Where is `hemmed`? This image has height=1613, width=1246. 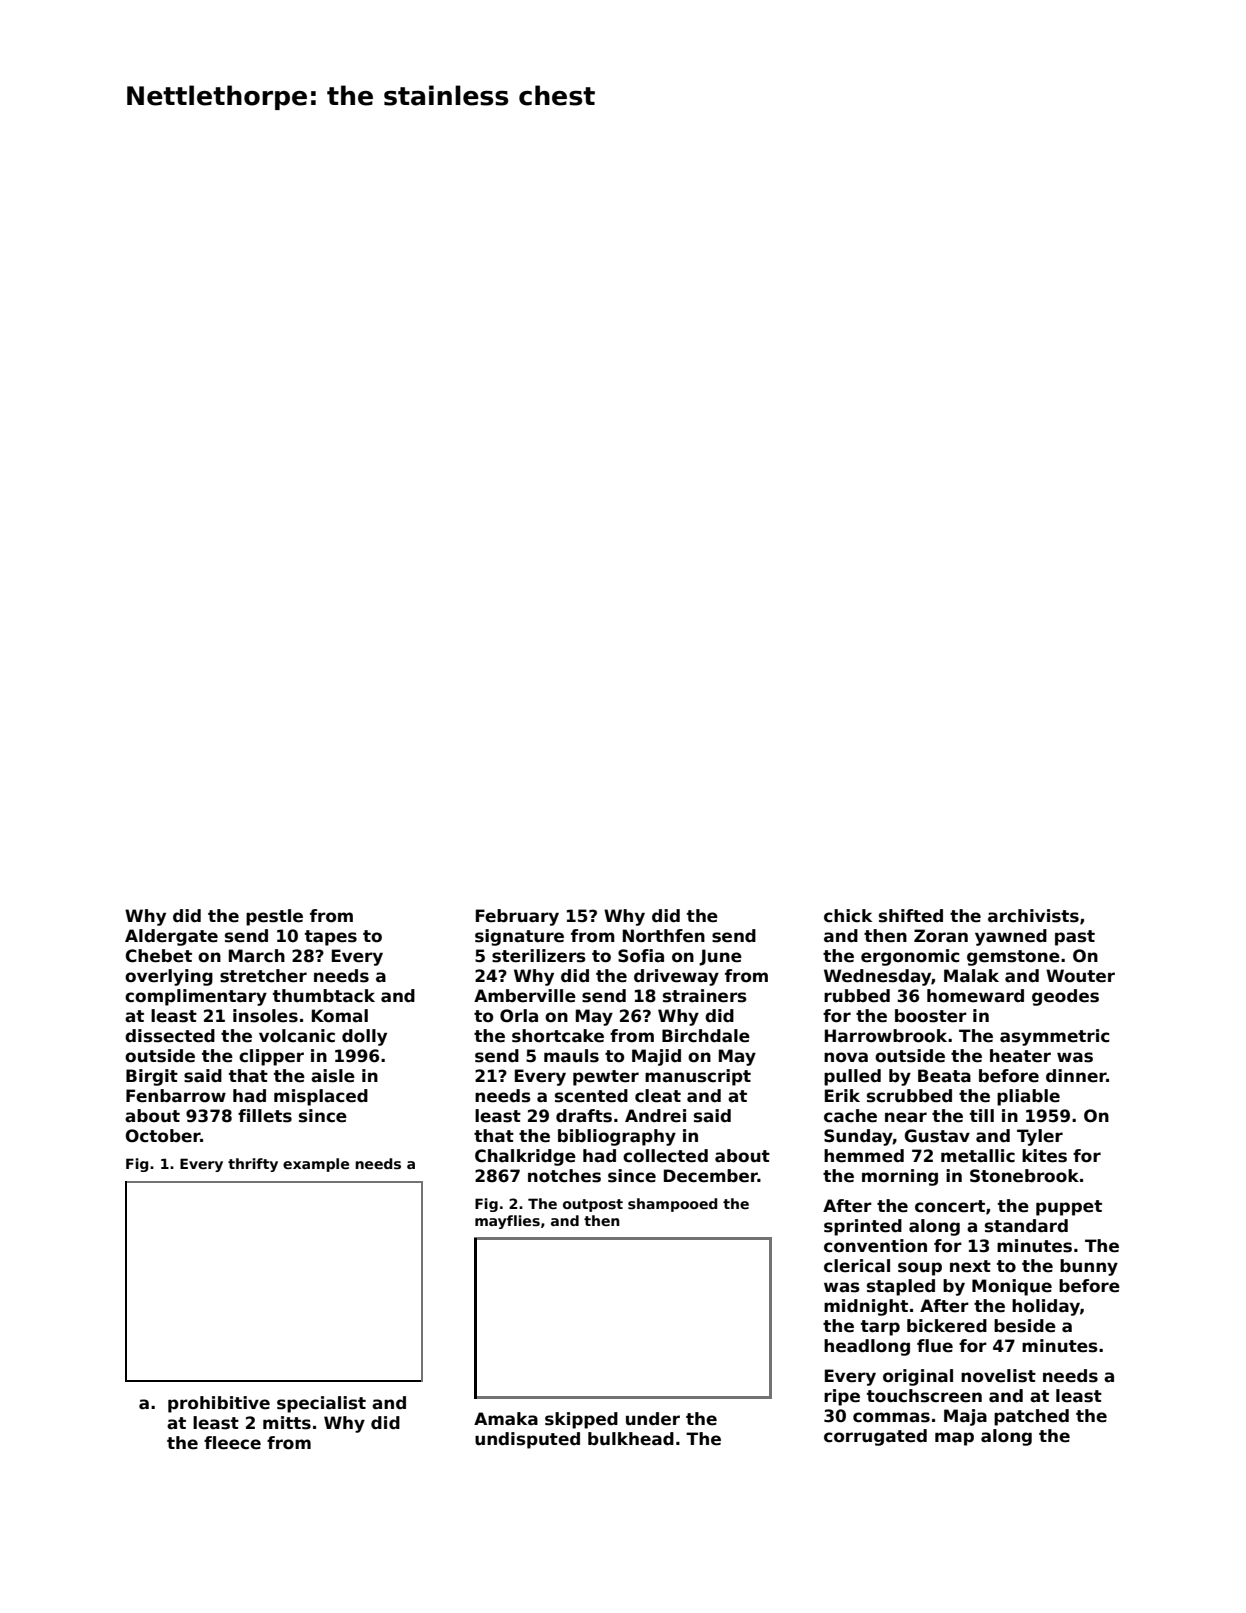 hemmed is located at coordinates (864, 1156).
